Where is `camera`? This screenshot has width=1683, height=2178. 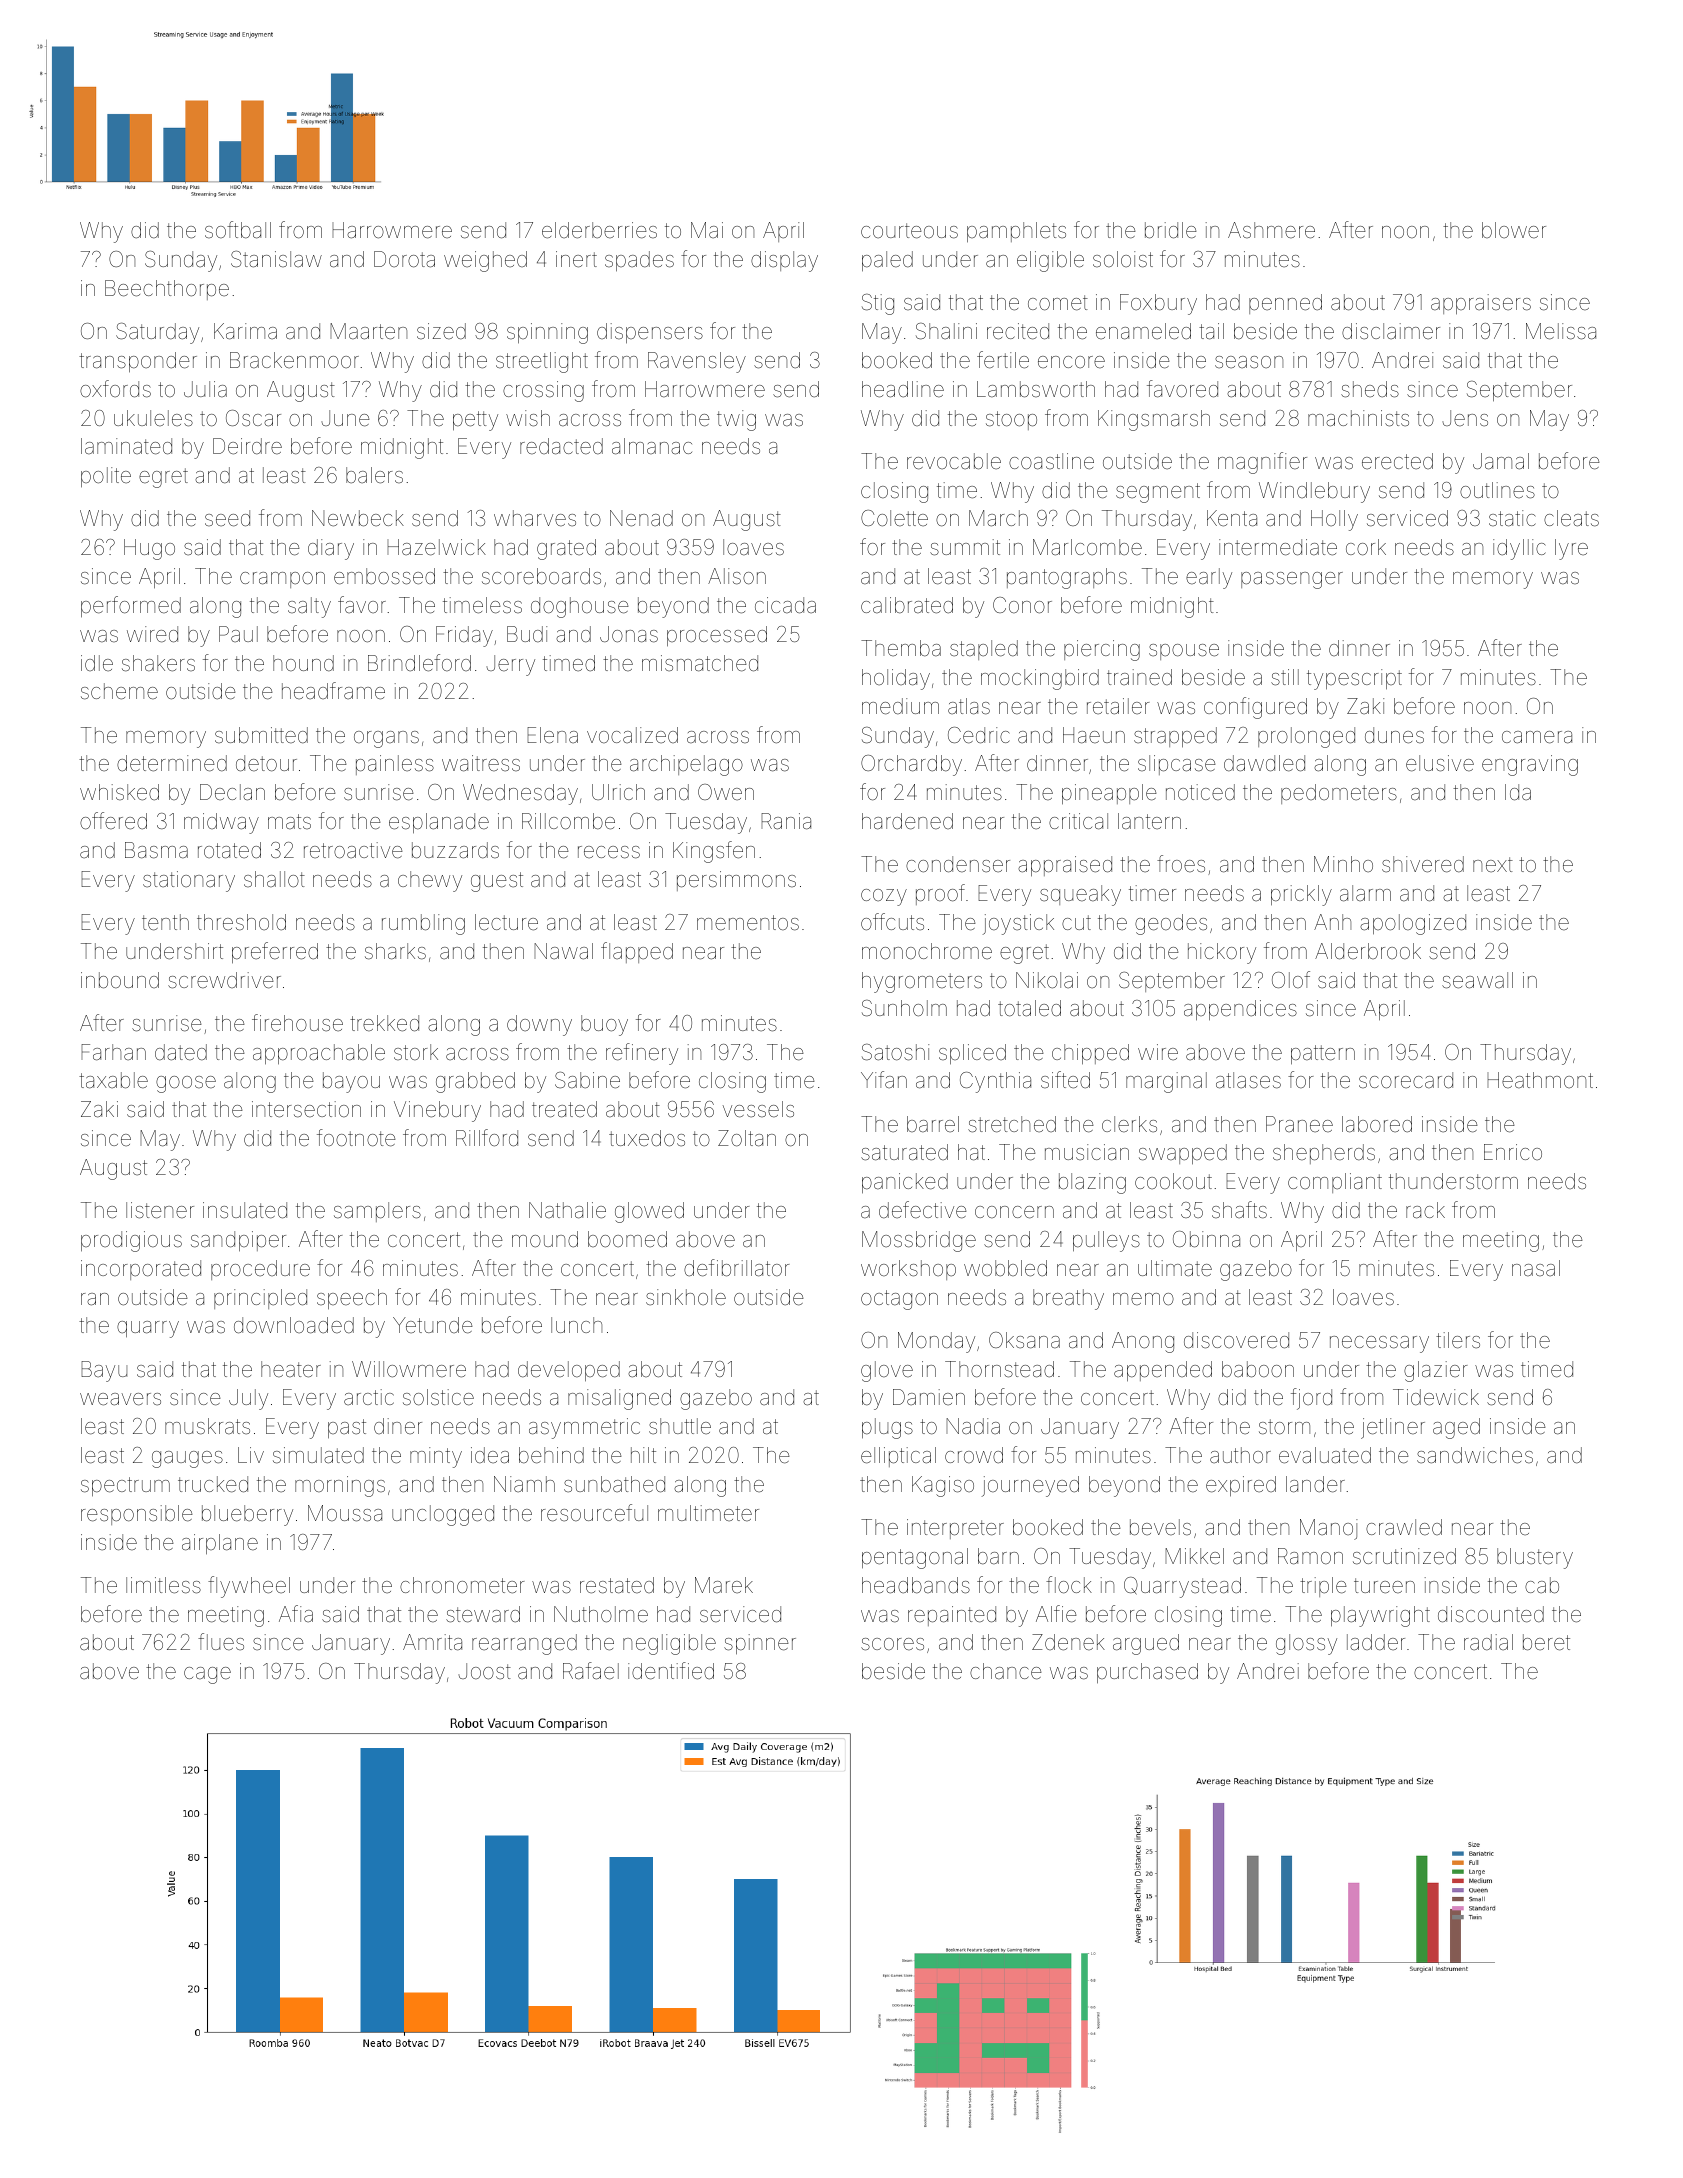
camera is located at coordinates (1537, 737).
